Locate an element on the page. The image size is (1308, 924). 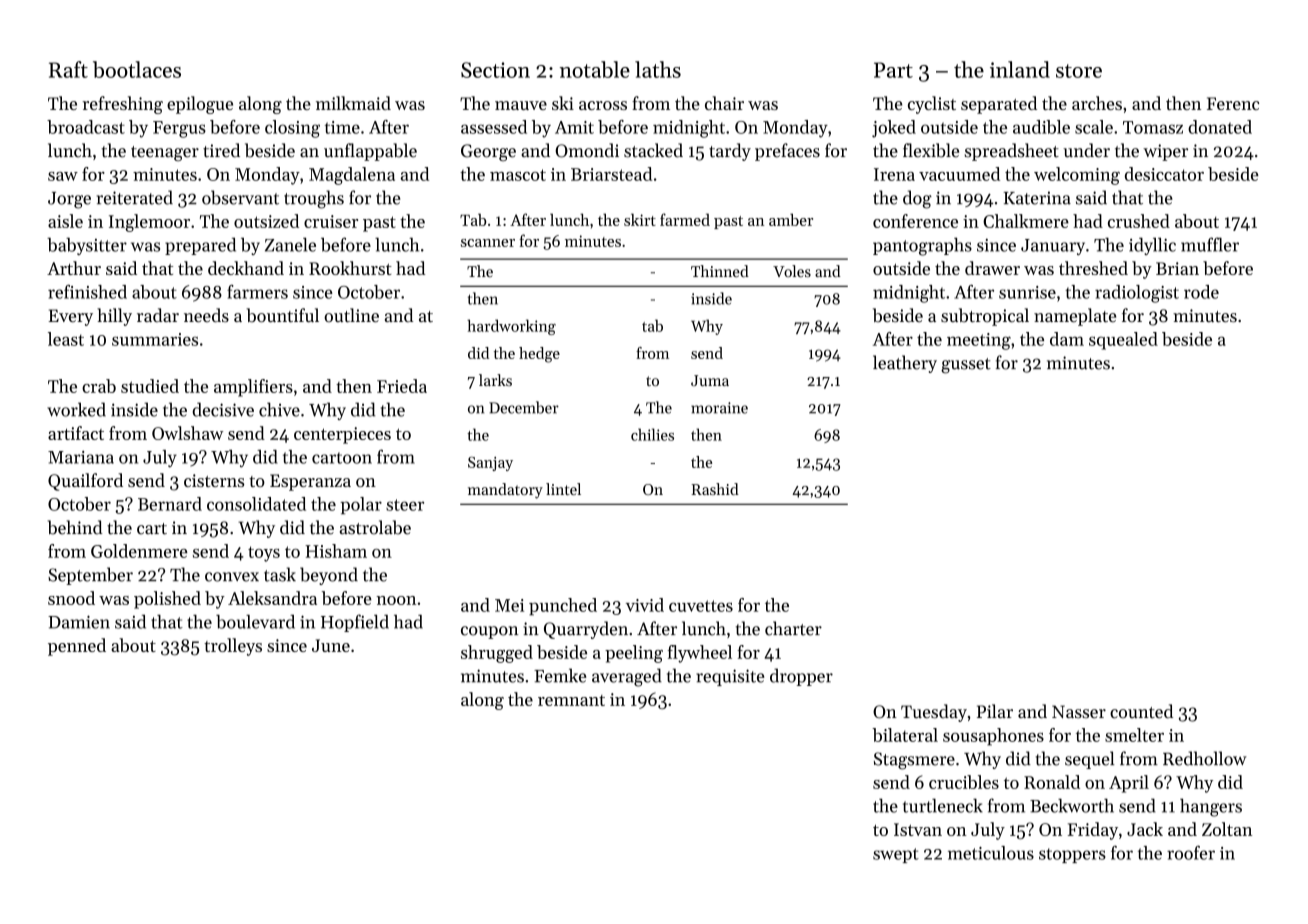
remnant is located at coordinates (571, 700).
